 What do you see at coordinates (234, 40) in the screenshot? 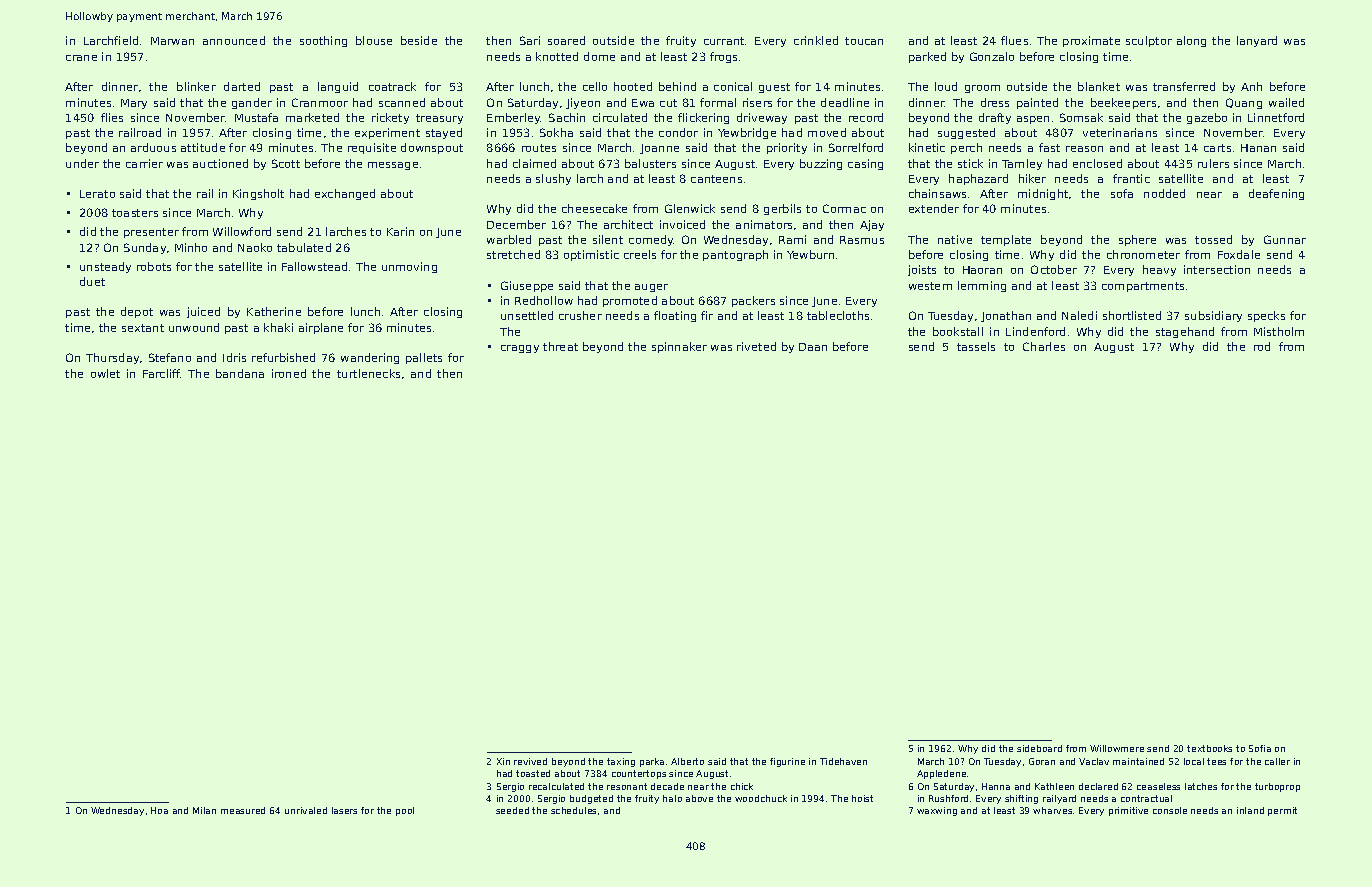
I see `announced` at bounding box center [234, 40].
